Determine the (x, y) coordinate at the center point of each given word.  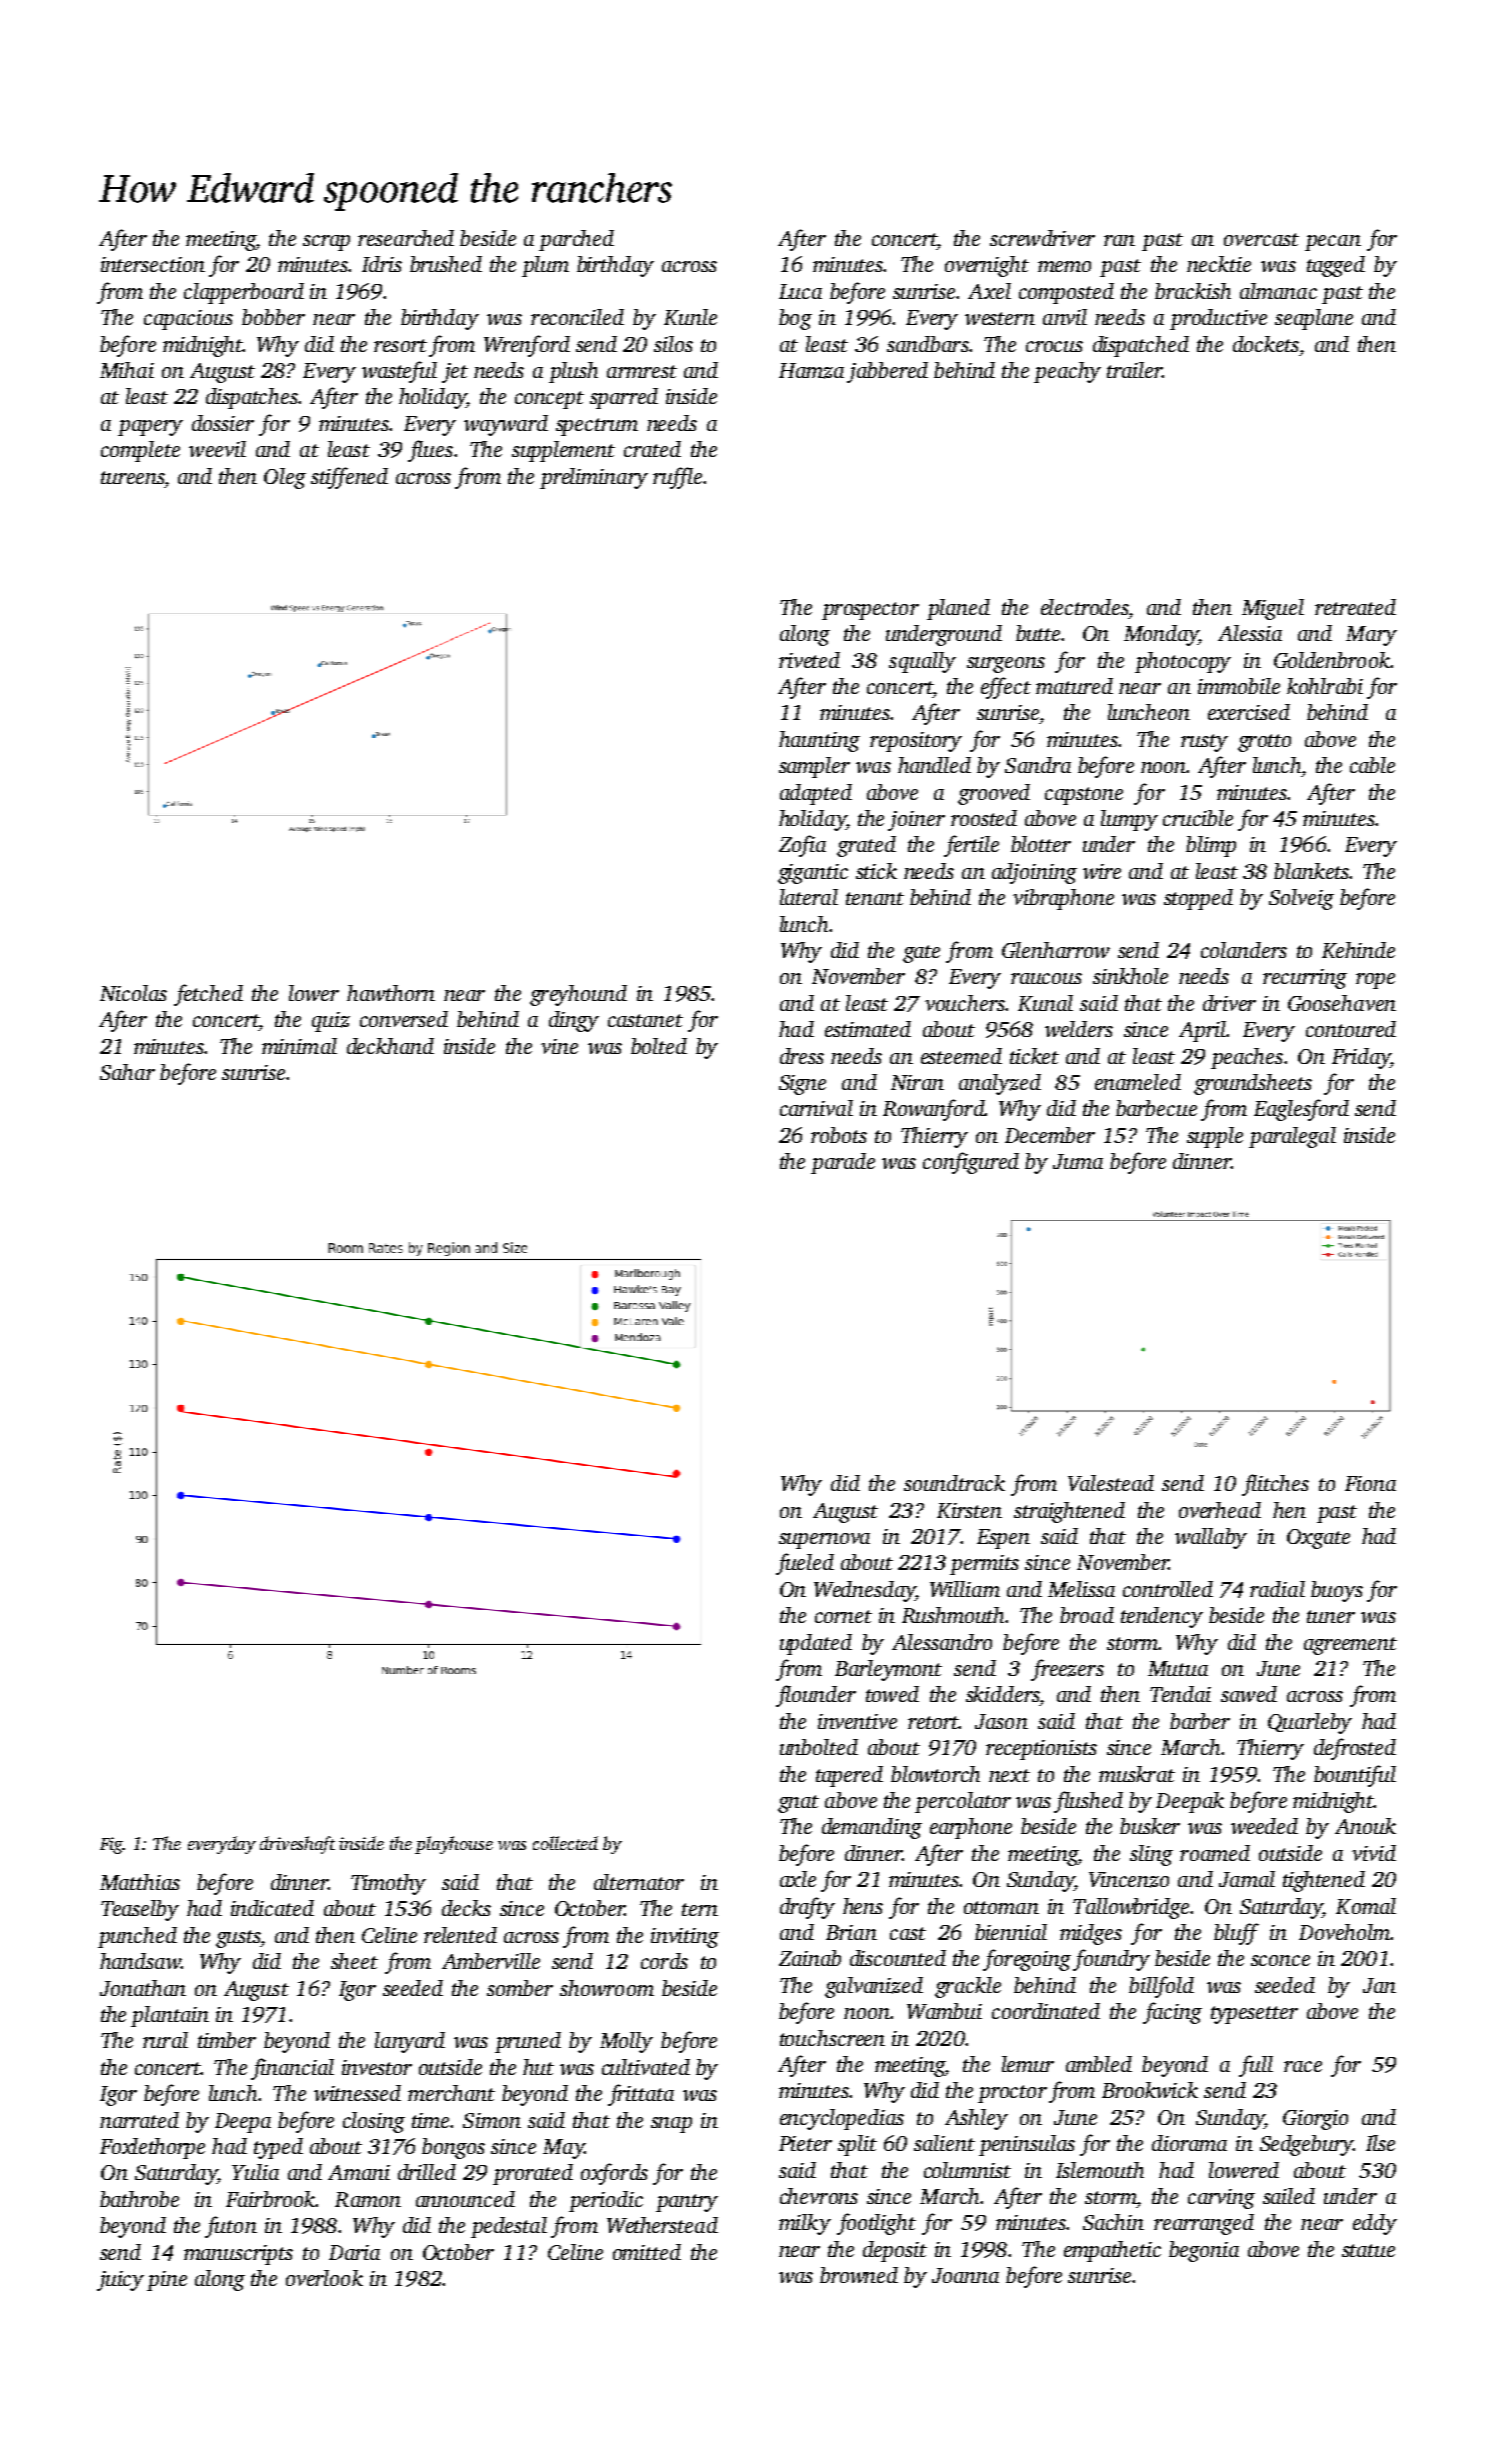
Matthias (140, 1882)
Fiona (1370, 1483)
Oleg (285, 478)
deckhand (390, 1046)
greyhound (578, 995)
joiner (916, 821)
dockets (1266, 344)
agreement (1350, 1646)
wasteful (399, 372)
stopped (1198, 899)
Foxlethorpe (152, 2148)
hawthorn (391, 993)
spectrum (597, 427)
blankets (1311, 871)
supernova (824, 1541)
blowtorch (935, 1774)
